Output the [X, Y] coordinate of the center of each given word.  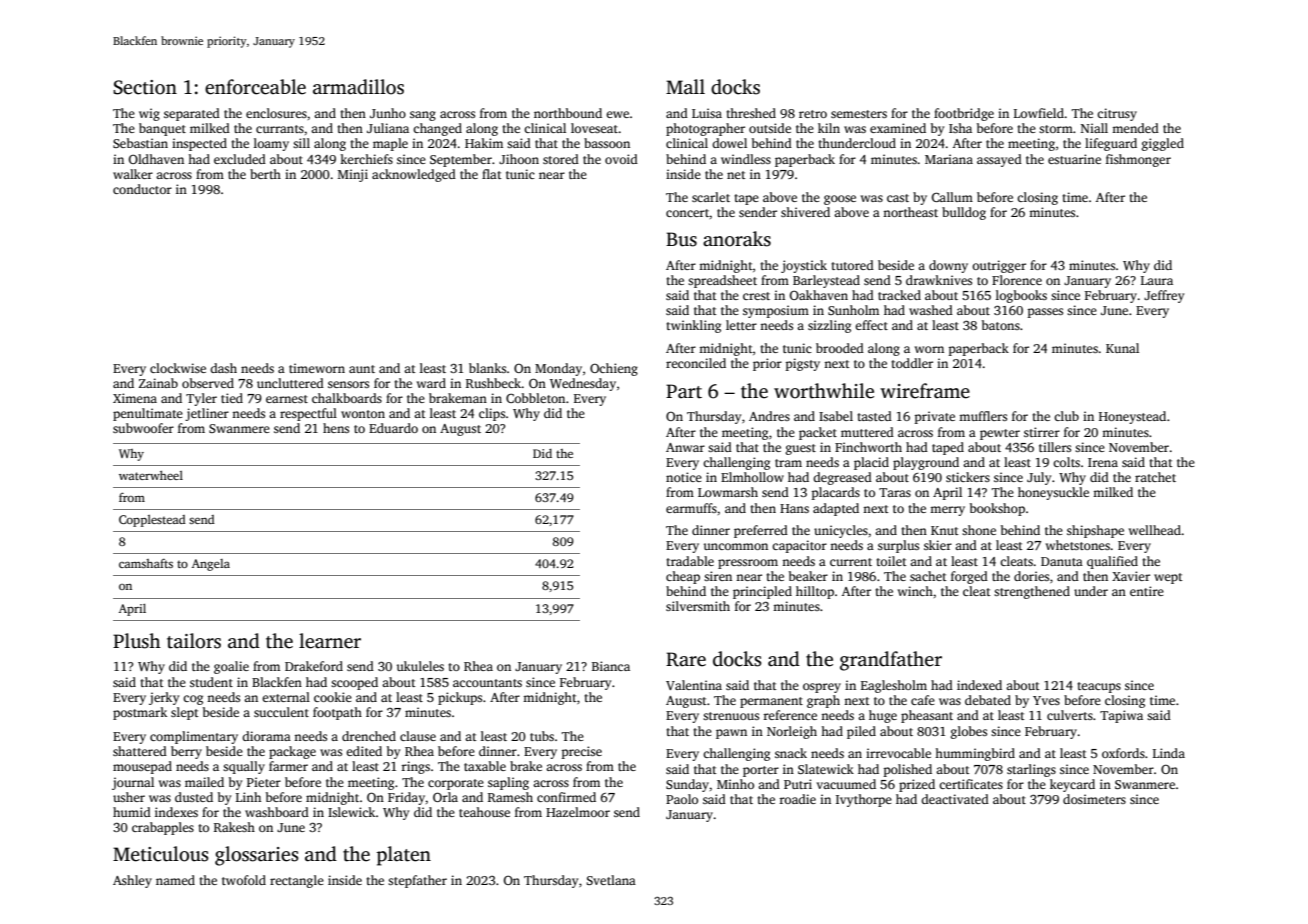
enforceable [255, 87]
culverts [1070, 715]
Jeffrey [1164, 296]
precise [582, 752]
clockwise [178, 368]
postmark [140, 713]
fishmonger [1138, 160]
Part [684, 391]
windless [746, 159]
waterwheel [151, 475]
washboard [277, 812]
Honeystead [1132, 417]
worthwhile [824, 391]
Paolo [682, 799]
